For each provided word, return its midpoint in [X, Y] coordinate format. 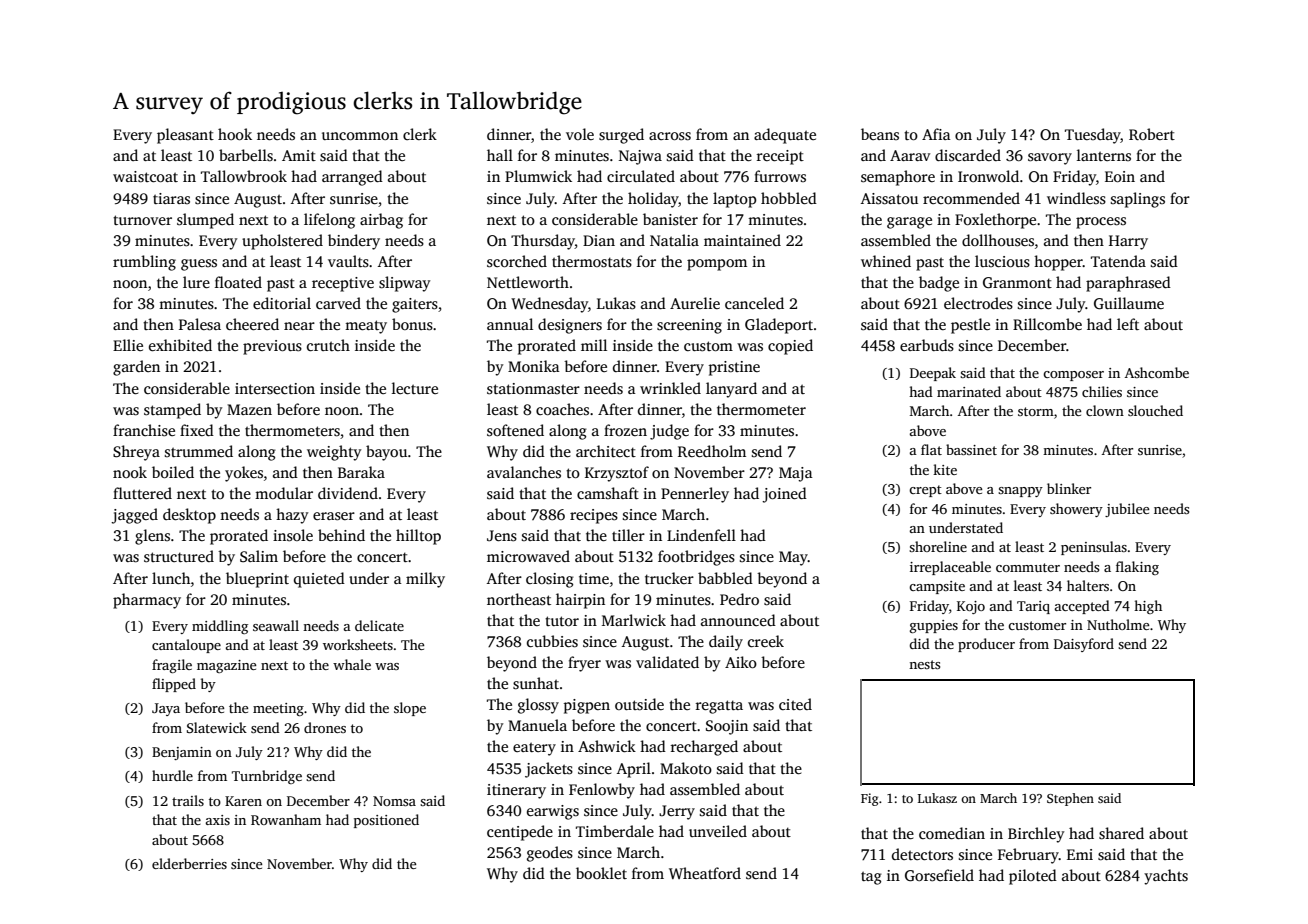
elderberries [189, 863]
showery [1076, 510]
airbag [381, 221]
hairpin [580, 601]
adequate [785, 136]
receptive [343, 284]
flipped [174, 685]
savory [1050, 159]
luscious [1002, 261]
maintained [742, 240]
